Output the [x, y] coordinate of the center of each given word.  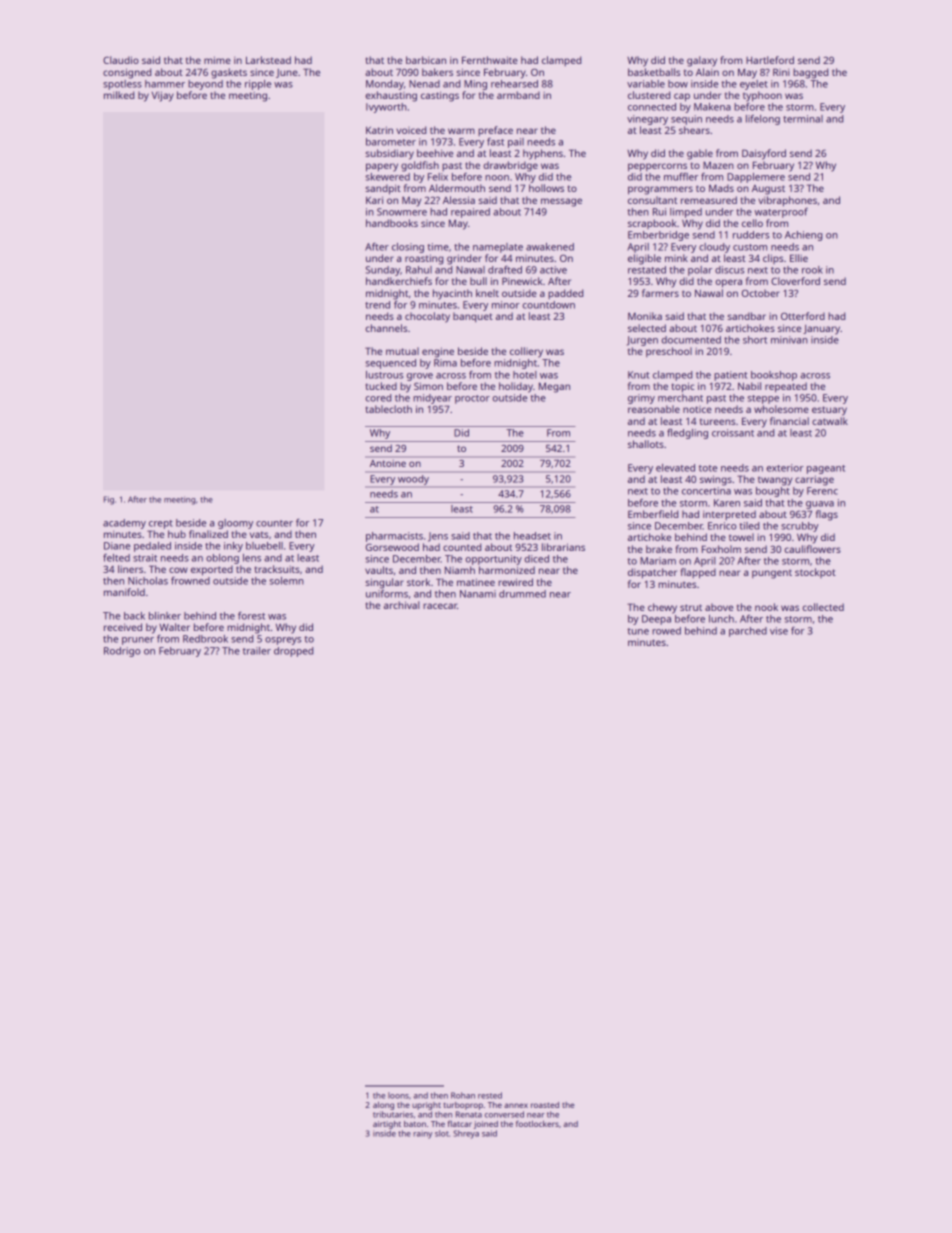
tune [638, 631]
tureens [717, 421]
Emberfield [653, 514]
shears [694, 130]
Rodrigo [122, 652]
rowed [666, 631]
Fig [109, 500]
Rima [445, 363]
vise [779, 631]
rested [490, 1095]
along [383, 1106]
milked [119, 95]
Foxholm [721, 549]
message [561, 202]
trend [377, 305]
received [123, 627]
